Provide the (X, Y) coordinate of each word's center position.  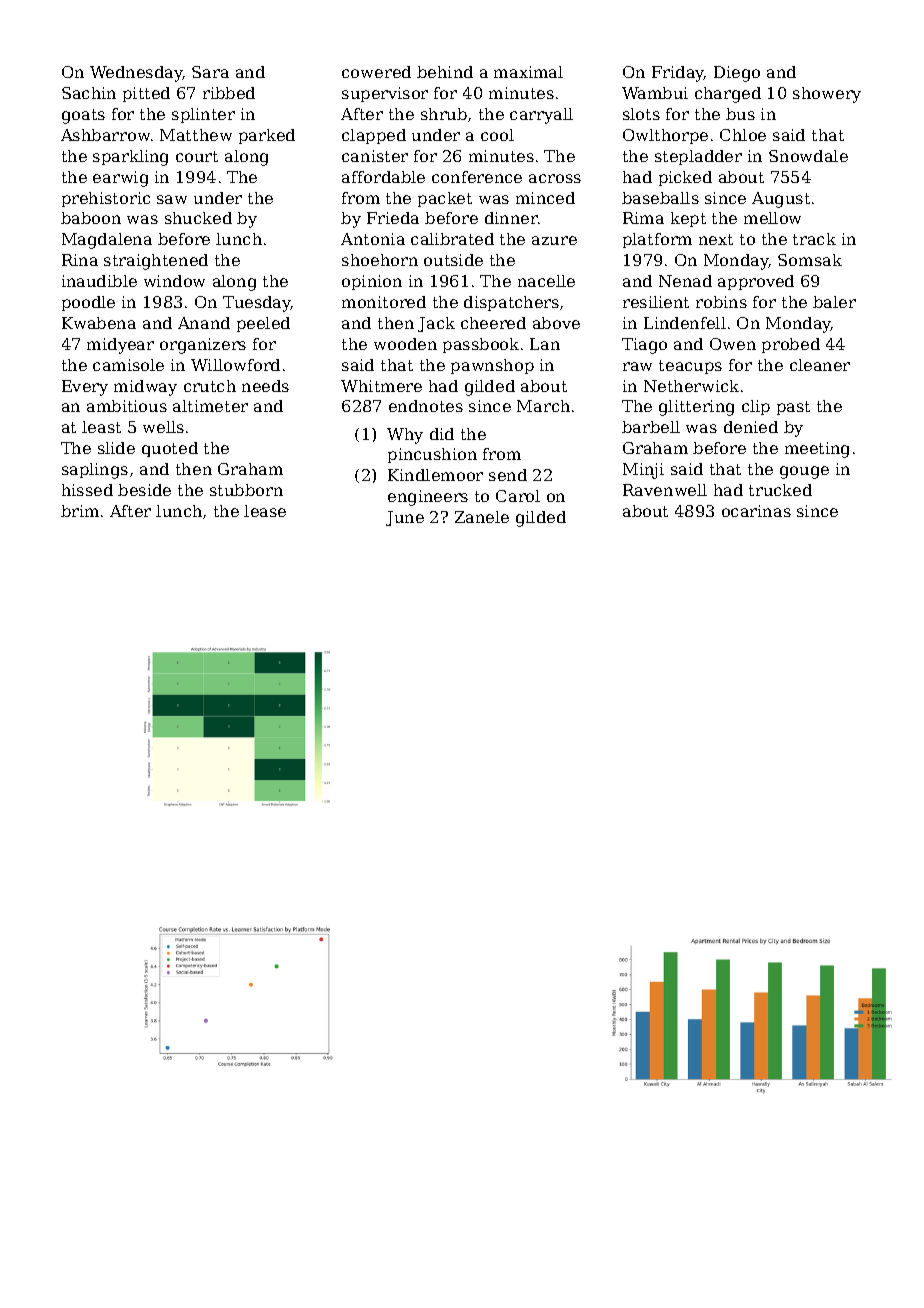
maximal (528, 72)
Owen (733, 344)
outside (453, 260)
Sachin (89, 93)
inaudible (99, 281)
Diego (737, 74)
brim (80, 511)
